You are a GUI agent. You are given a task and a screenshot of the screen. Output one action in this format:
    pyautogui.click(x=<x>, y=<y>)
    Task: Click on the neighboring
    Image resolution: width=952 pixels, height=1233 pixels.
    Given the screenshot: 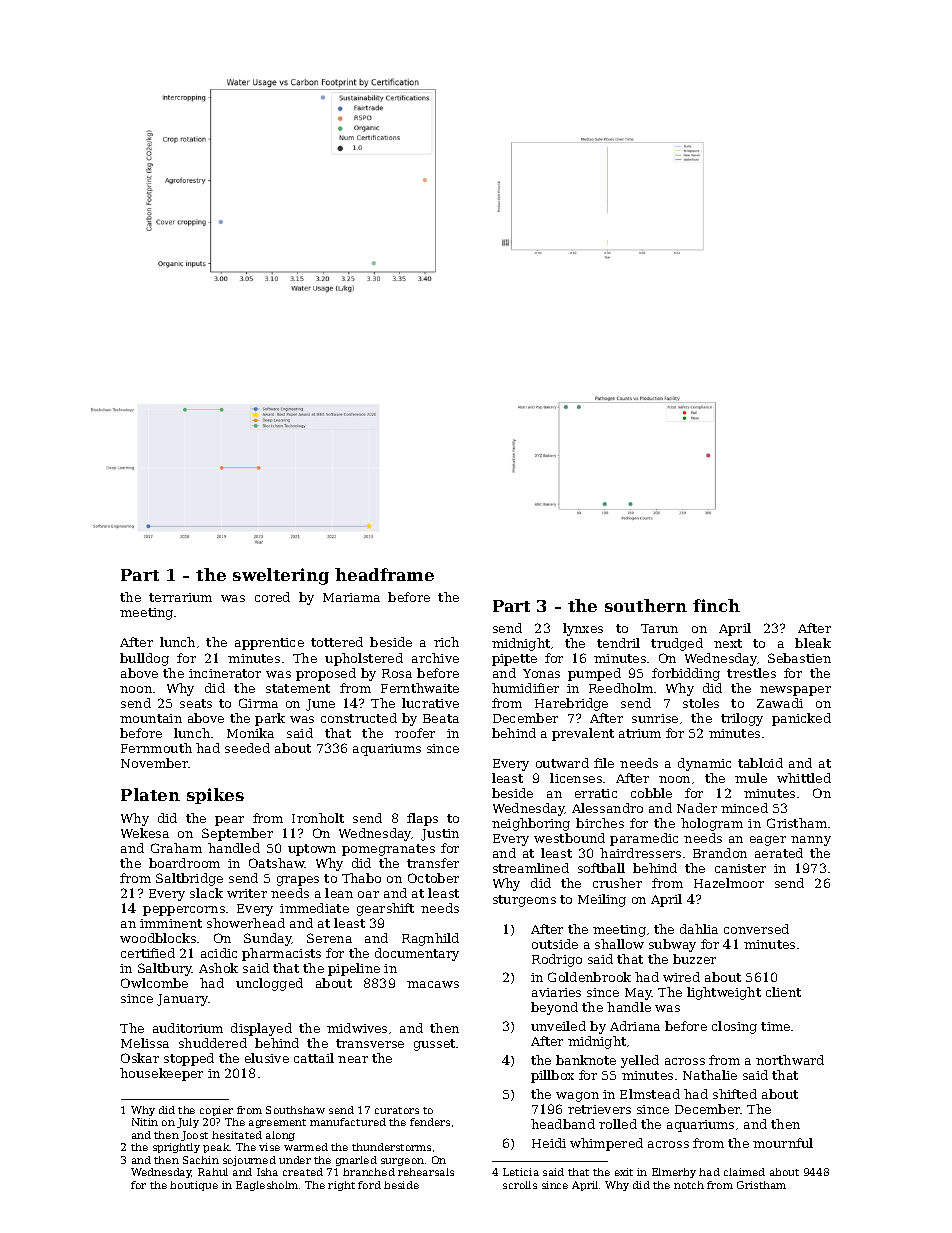 What is the action you would take?
    pyautogui.click(x=531, y=824)
